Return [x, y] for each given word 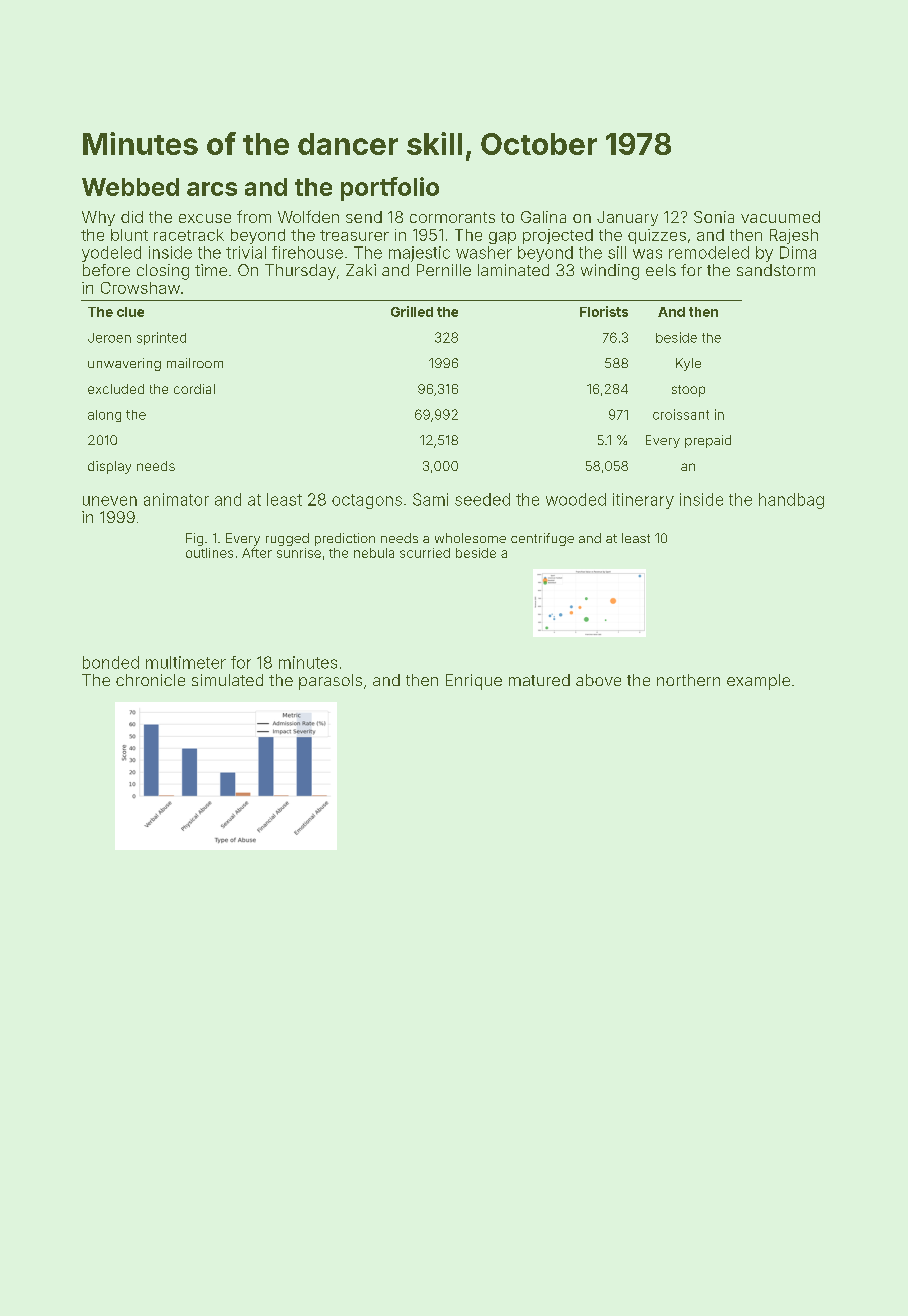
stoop [688, 391]
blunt [129, 235]
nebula [374, 553]
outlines [209, 553]
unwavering [124, 364]
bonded [111, 662]
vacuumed [780, 217]
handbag [791, 501]
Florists [604, 311]
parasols [330, 682]
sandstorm [776, 270]
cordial [194, 389]
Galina [543, 217]
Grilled [412, 311]
